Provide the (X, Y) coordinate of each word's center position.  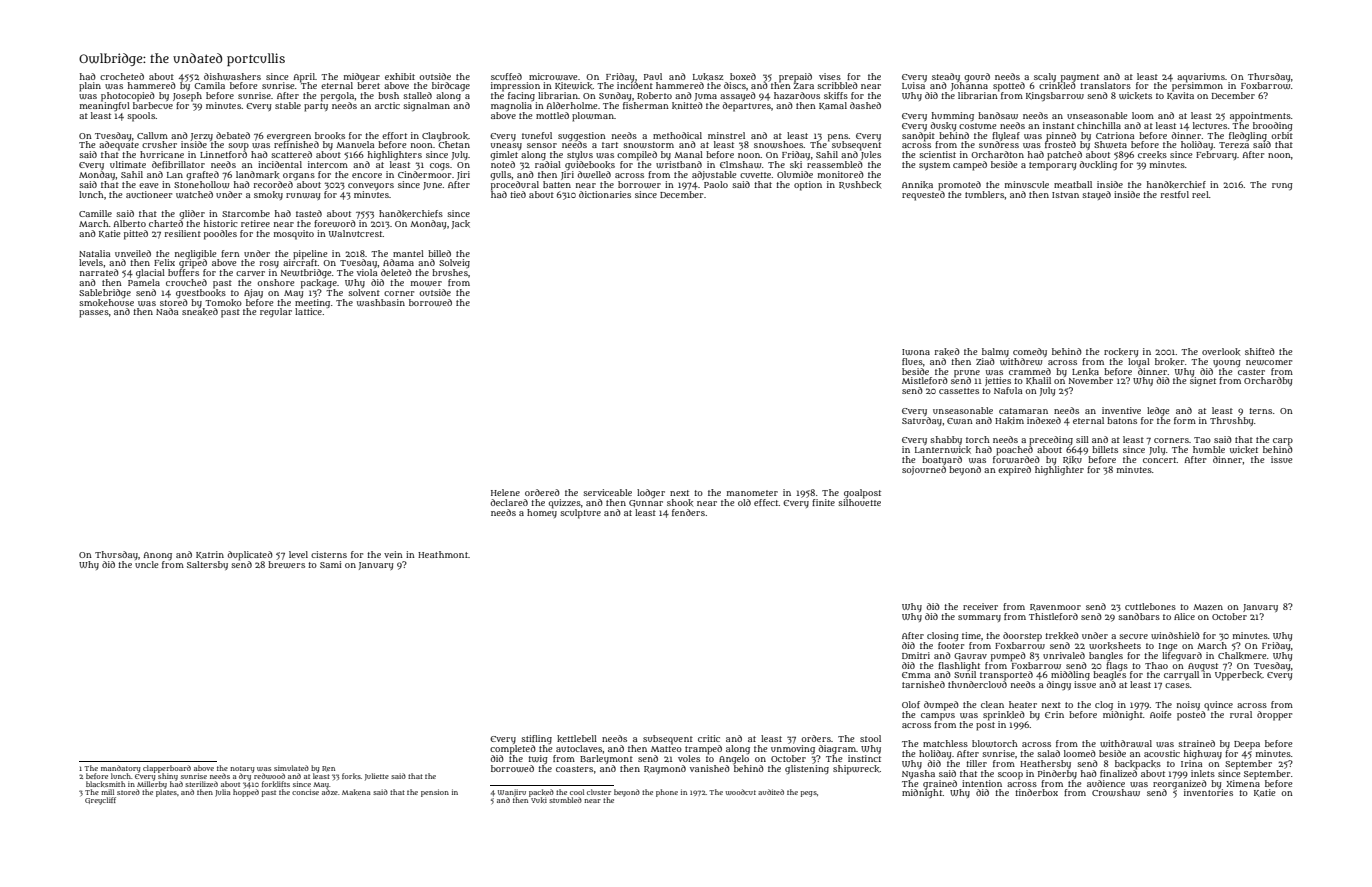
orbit (1282, 135)
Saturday (922, 421)
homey (542, 513)
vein (393, 554)
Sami (331, 564)
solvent (364, 292)
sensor (542, 145)
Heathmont (443, 554)
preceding (1051, 441)
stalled (418, 95)
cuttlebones (1150, 606)
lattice (308, 311)
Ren (328, 769)
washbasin (381, 302)
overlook (1221, 351)
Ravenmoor (1055, 607)
